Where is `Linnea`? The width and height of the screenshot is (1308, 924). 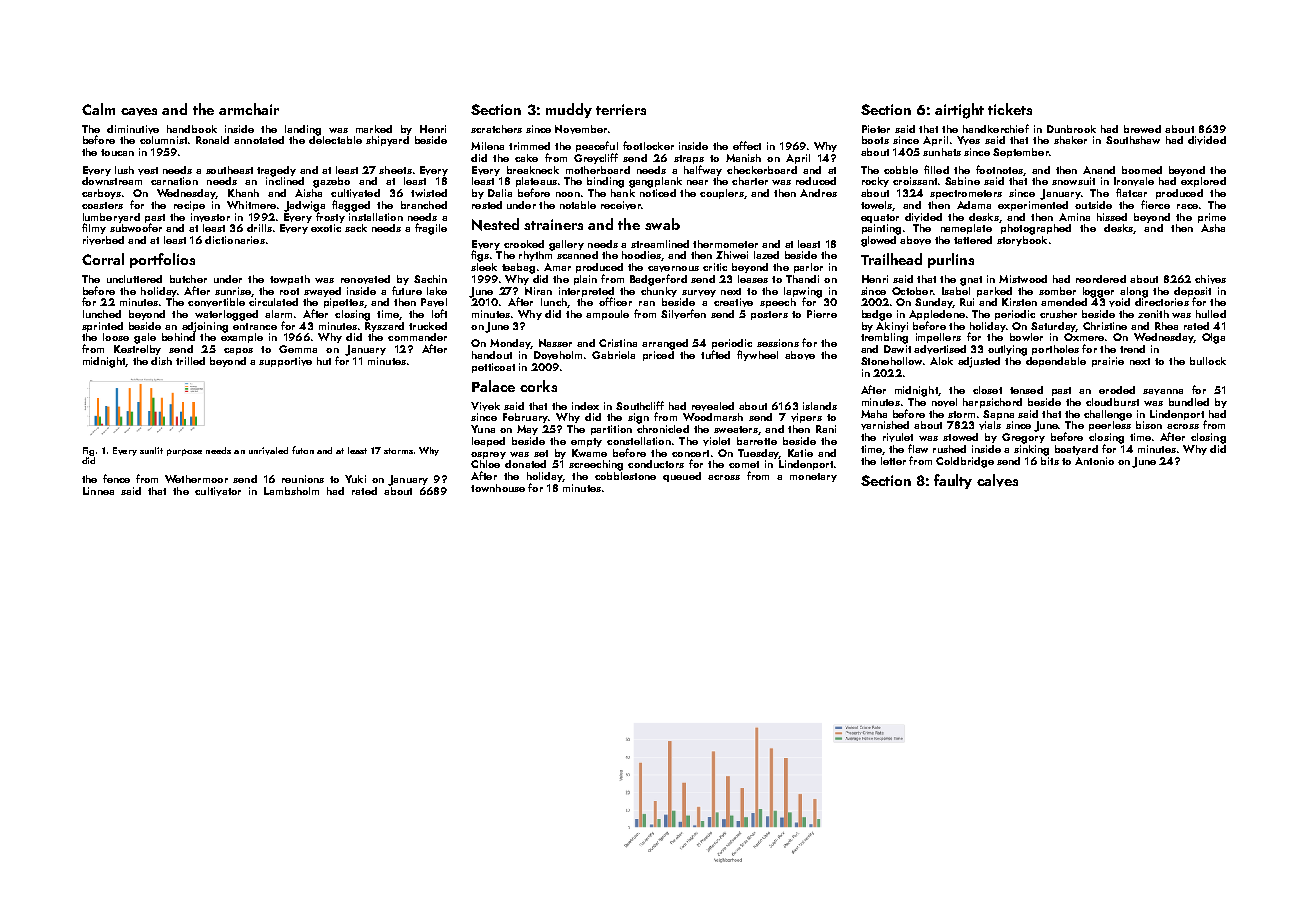
Linnea is located at coordinates (98, 491).
